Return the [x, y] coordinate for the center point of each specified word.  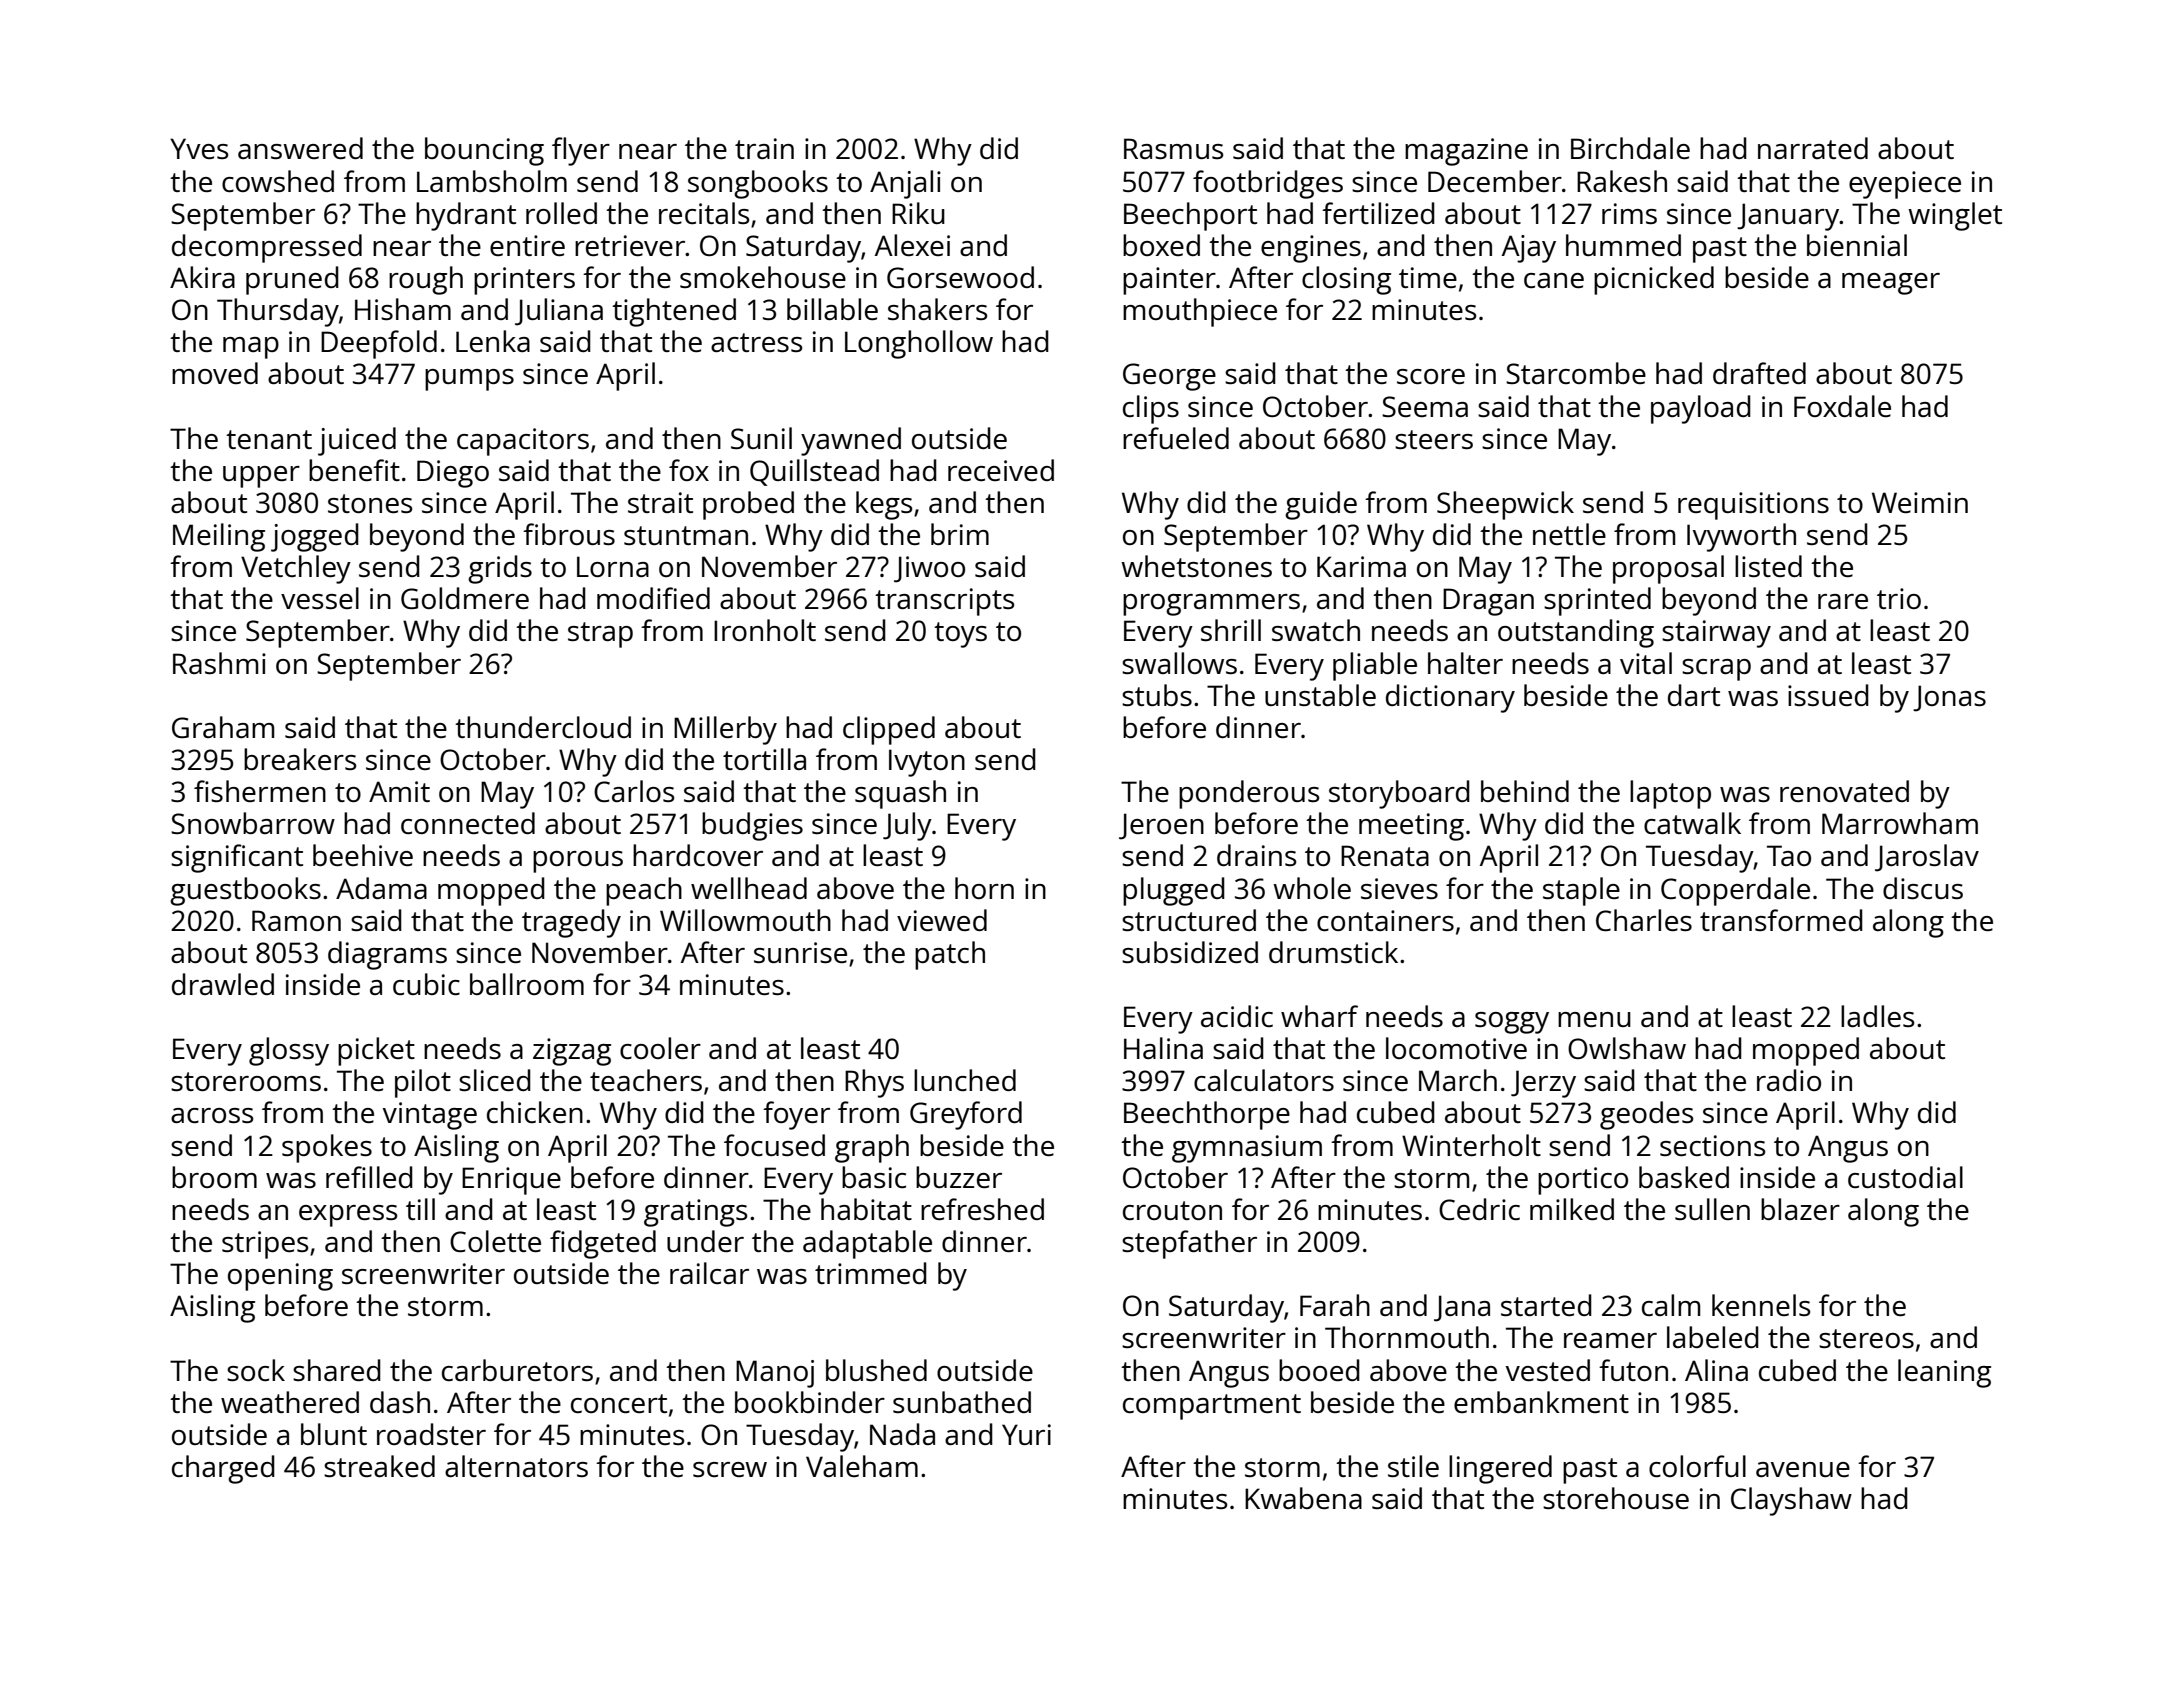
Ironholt [765, 630]
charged [223, 1469]
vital [1646, 663]
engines [1311, 249]
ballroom [527, 984]
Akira [202, 277]
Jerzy [1543, 1084]
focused [774, 1145]
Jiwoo [929, 569]
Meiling [219, 537]
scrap [1716, 670]
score [1431, 376]
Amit [399, 791]
